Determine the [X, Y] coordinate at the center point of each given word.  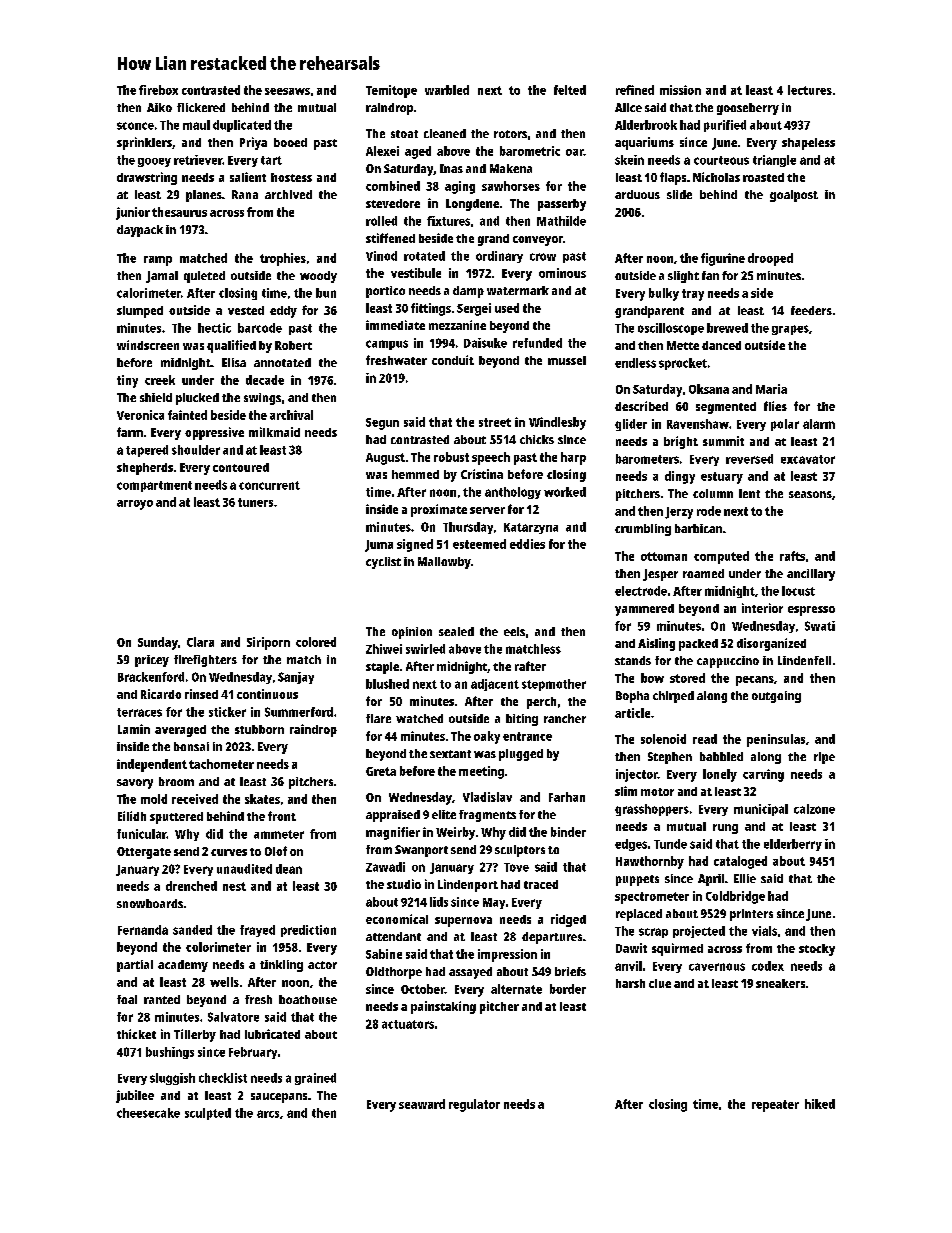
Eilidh [132, 816]
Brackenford [151, 677]
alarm [819, 424]
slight [683, 277]
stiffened [390, 238]
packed [698, 645]
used [507, 308]
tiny [127, 381]
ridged [568, 920]
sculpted [208, 1114]
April [711, 880]
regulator [474, 1105]
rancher [565, 718]
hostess [291, 177]
